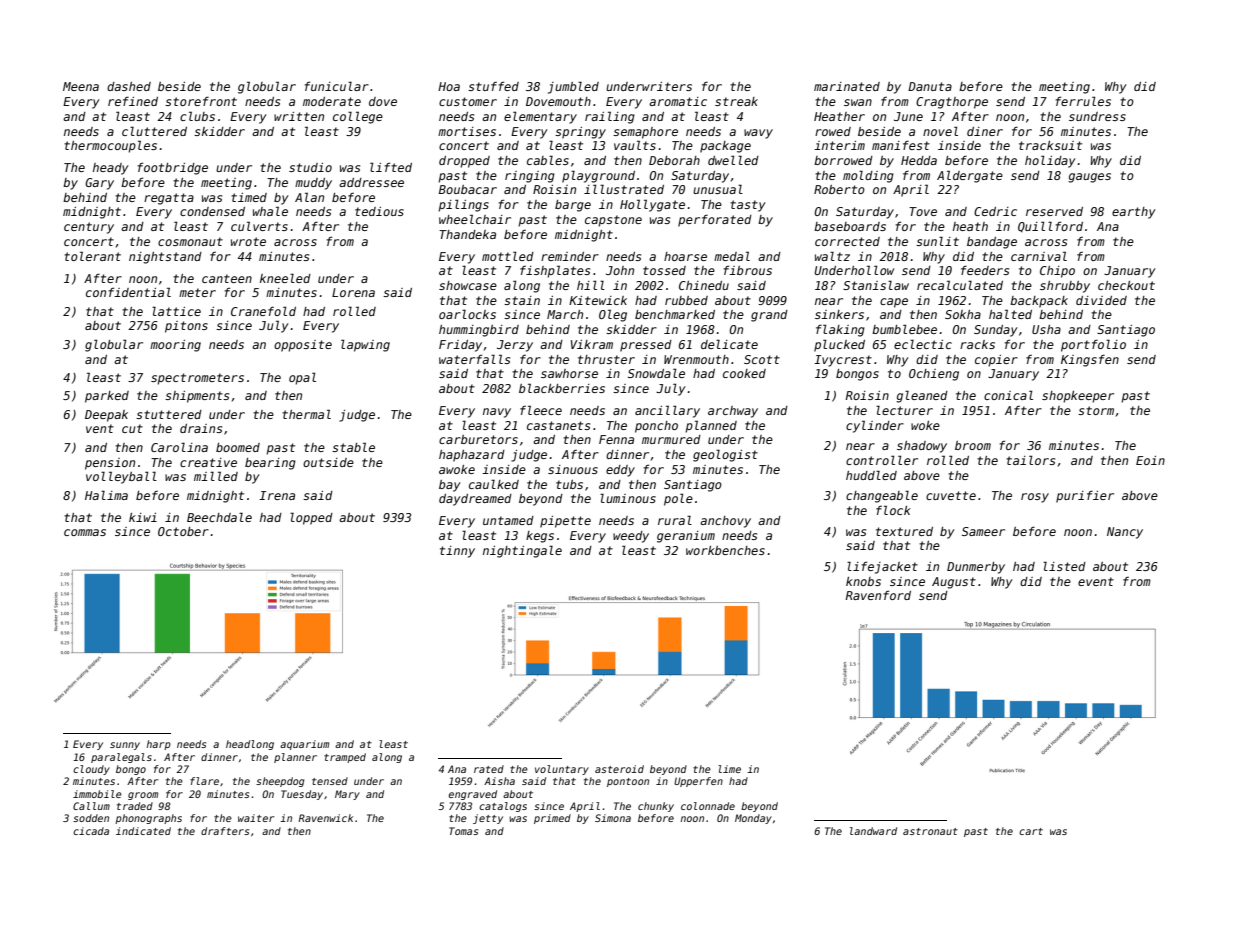 This screenshot has width=1233, height=952. What do you see at coordinates (1008, 395) in the screenshot?
I see `conical` at bounding box center [1008, 395].
